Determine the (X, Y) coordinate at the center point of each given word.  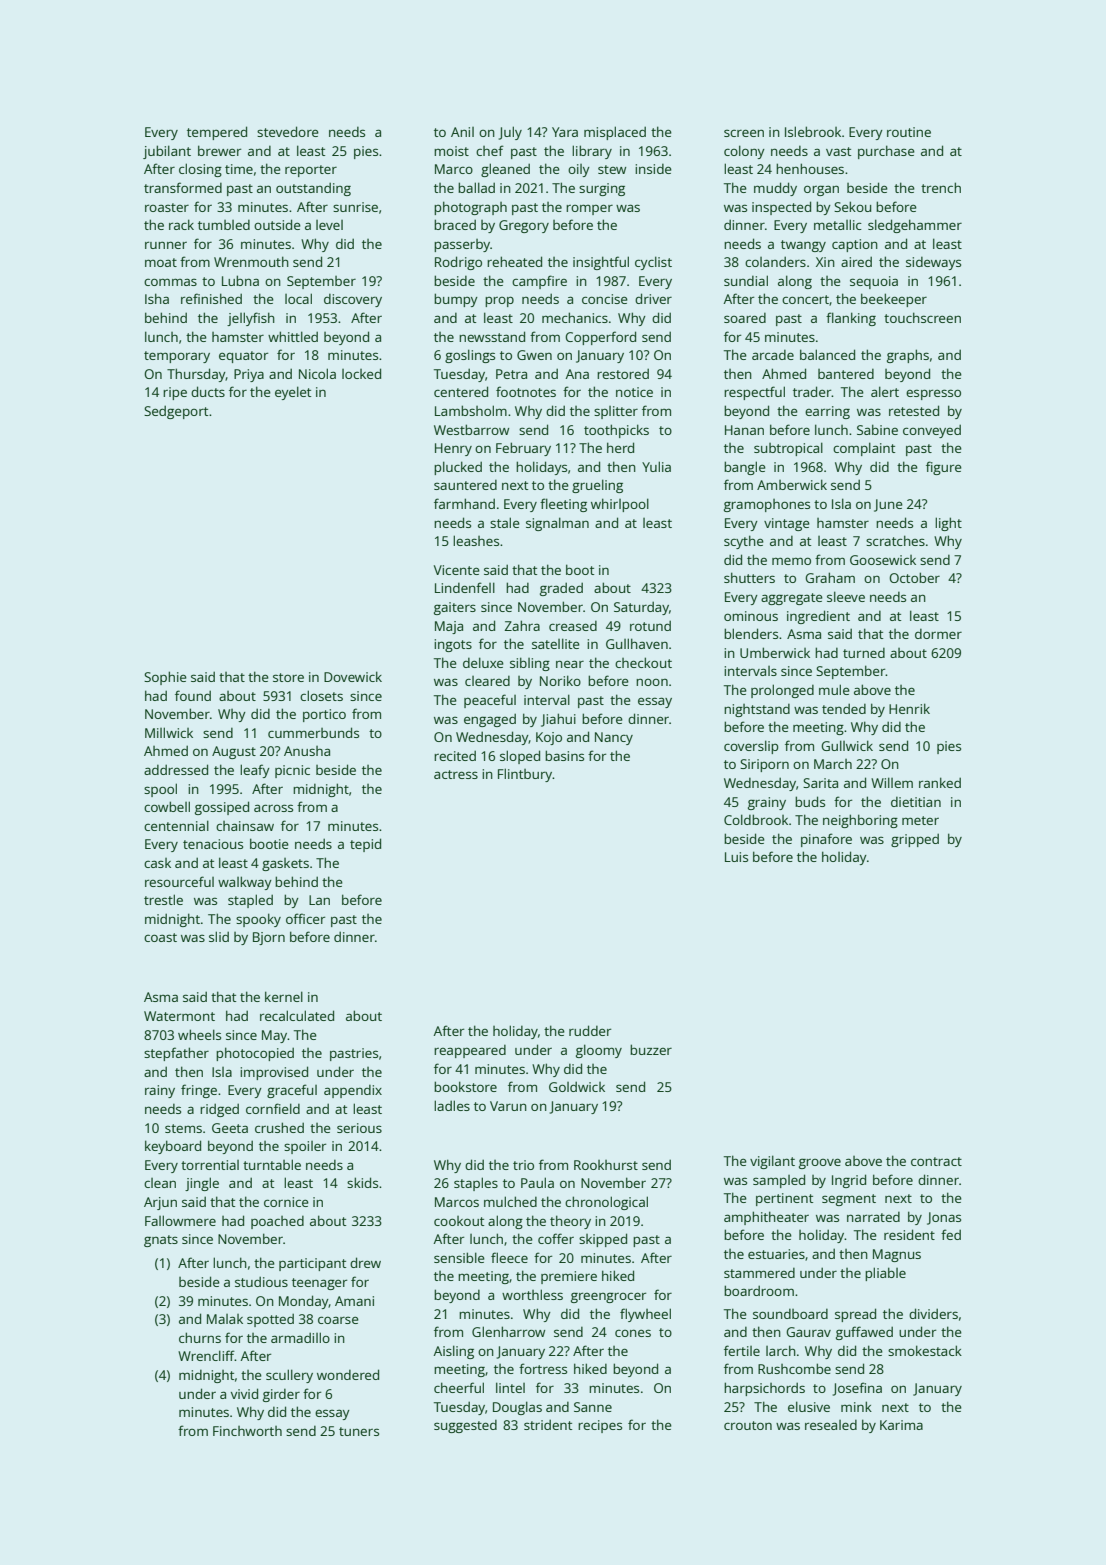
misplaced (615, 133)
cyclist (653, 263)
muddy (775, 189)
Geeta (230, 1128)
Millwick (169, 732)
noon (652, 682)
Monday (304, 1302)
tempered (217, 133)
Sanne (593, 1407)
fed (951, 1234)
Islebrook (813, 131)
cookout (459, 1221)
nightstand (757, 710)
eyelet (293, 393)
